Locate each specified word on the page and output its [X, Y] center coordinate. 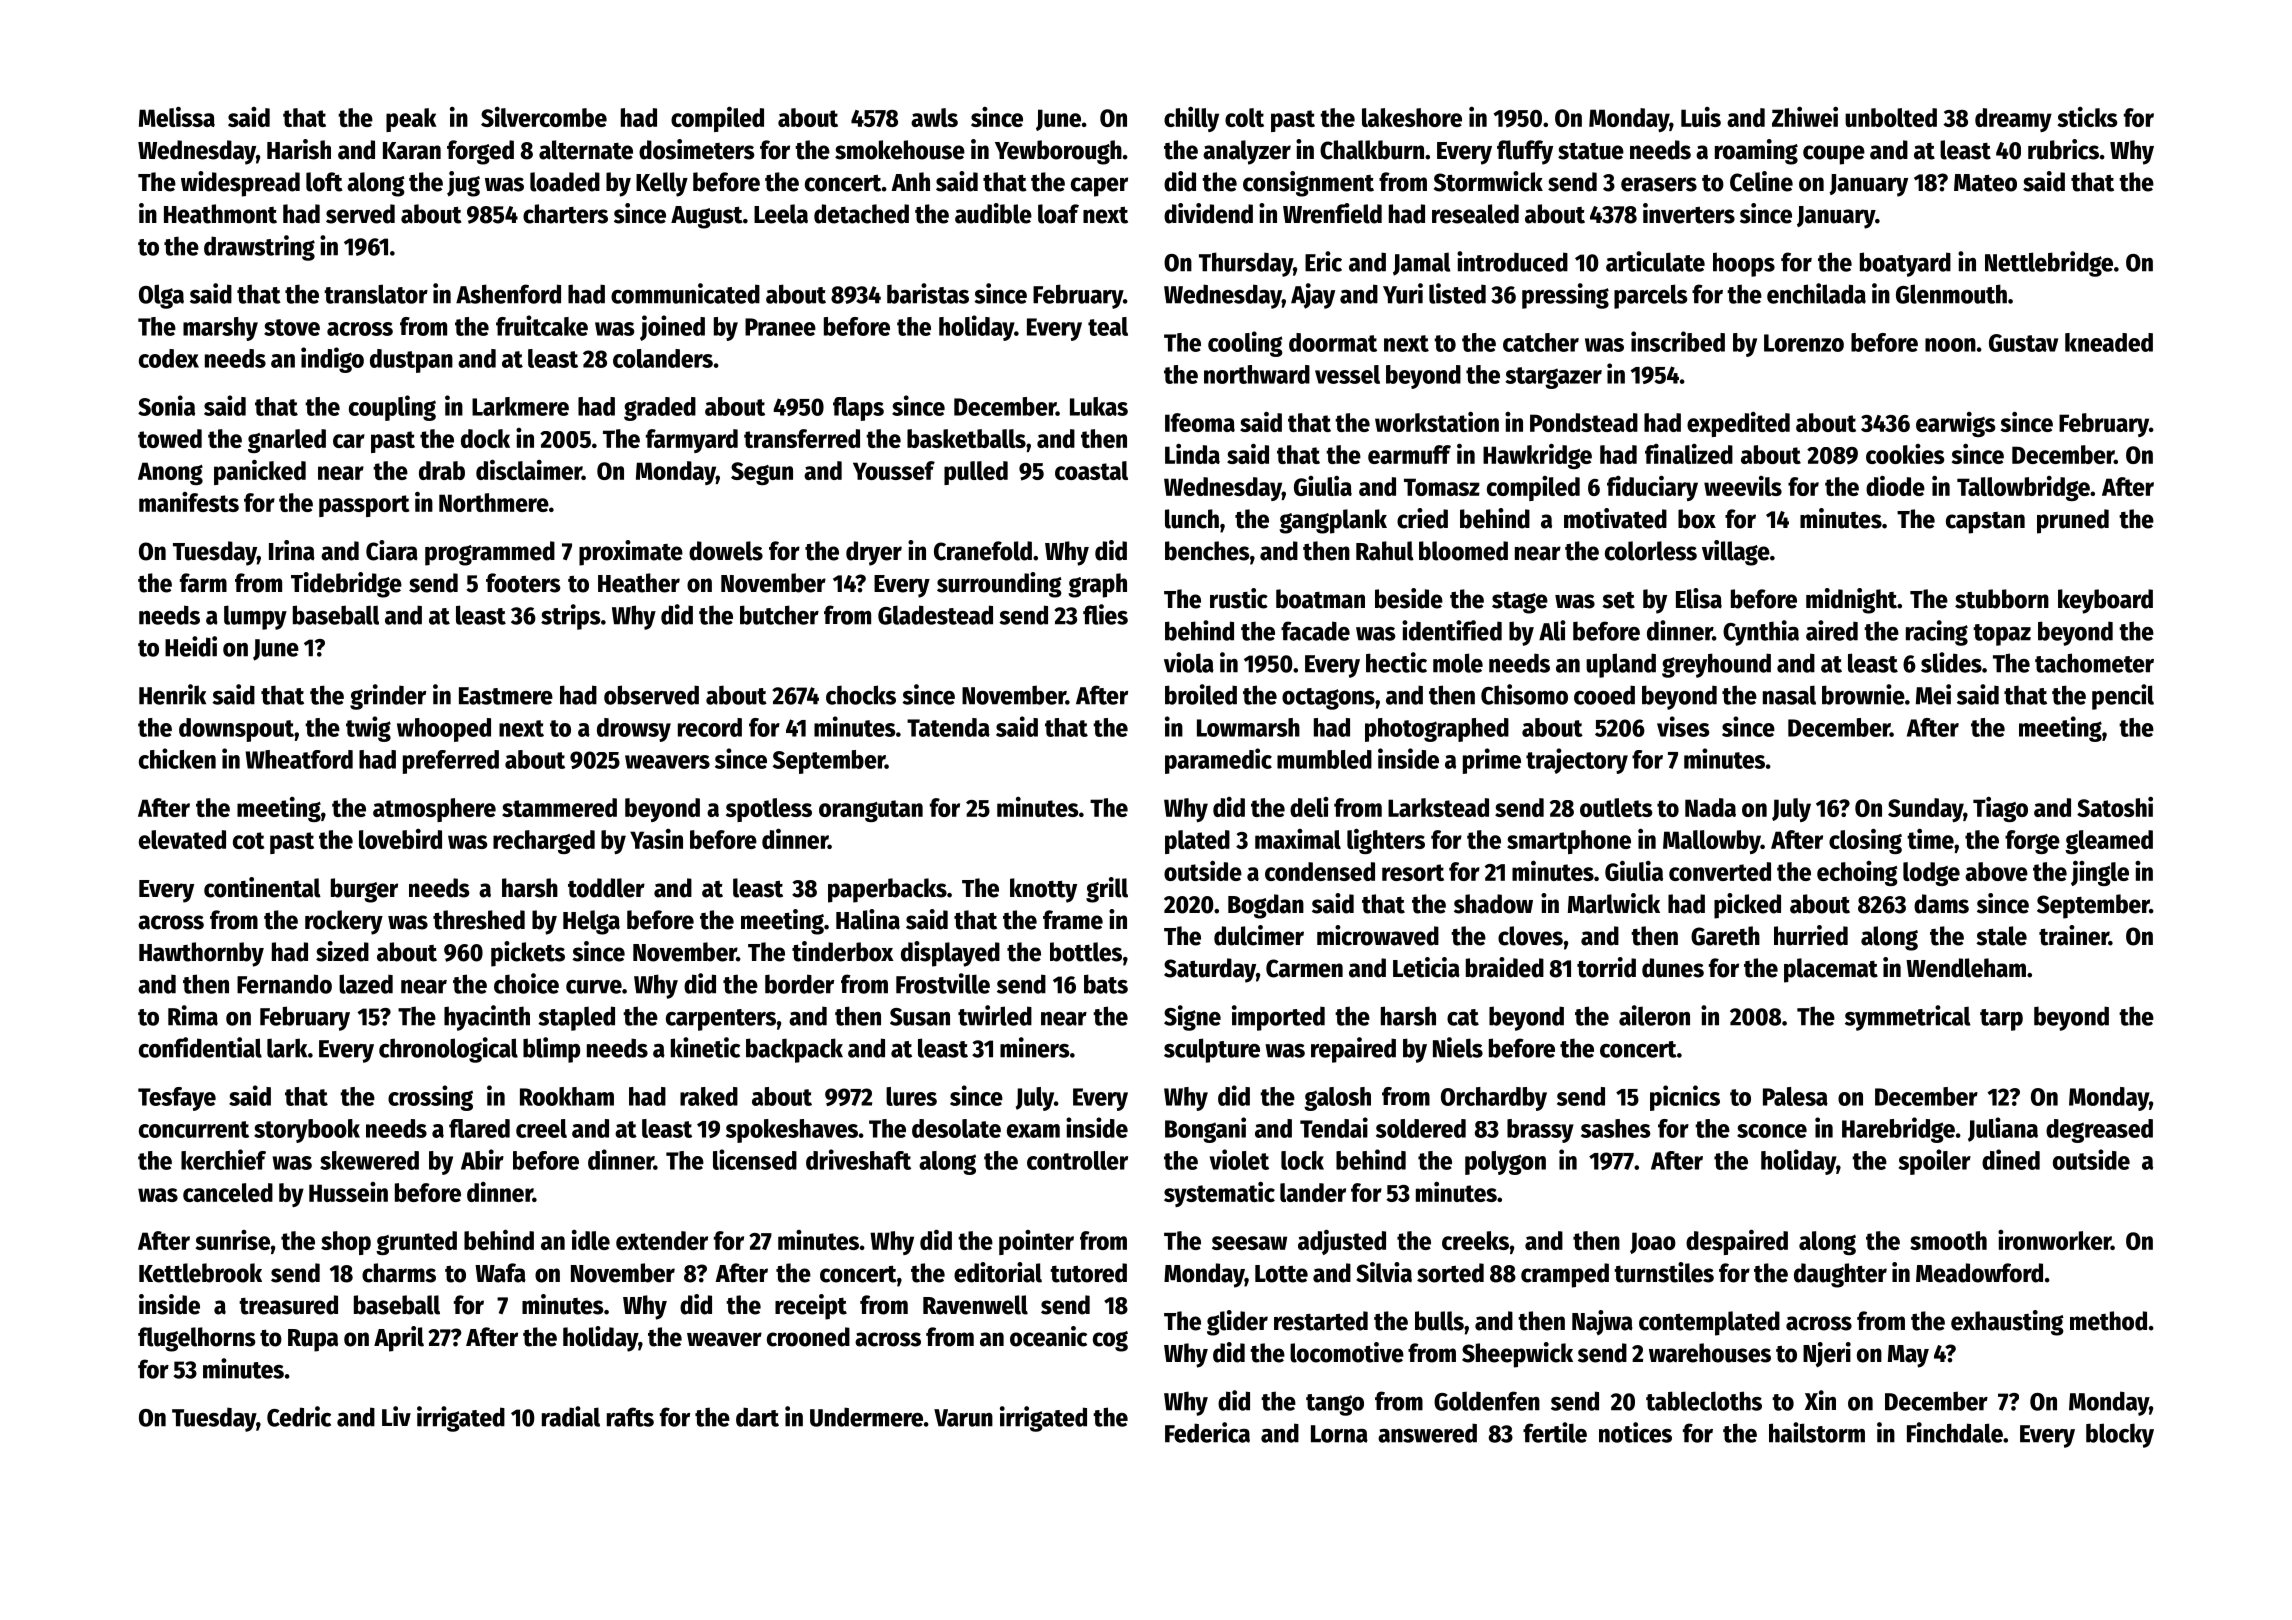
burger [364, 890]
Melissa [177, 116]
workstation [1437, 422]
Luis [1701, 117]
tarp [2001, 1020]
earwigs [1956, 424]
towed [170, 438]
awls [934, 117]
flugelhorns [197, 1339]
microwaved [1378, 935]
